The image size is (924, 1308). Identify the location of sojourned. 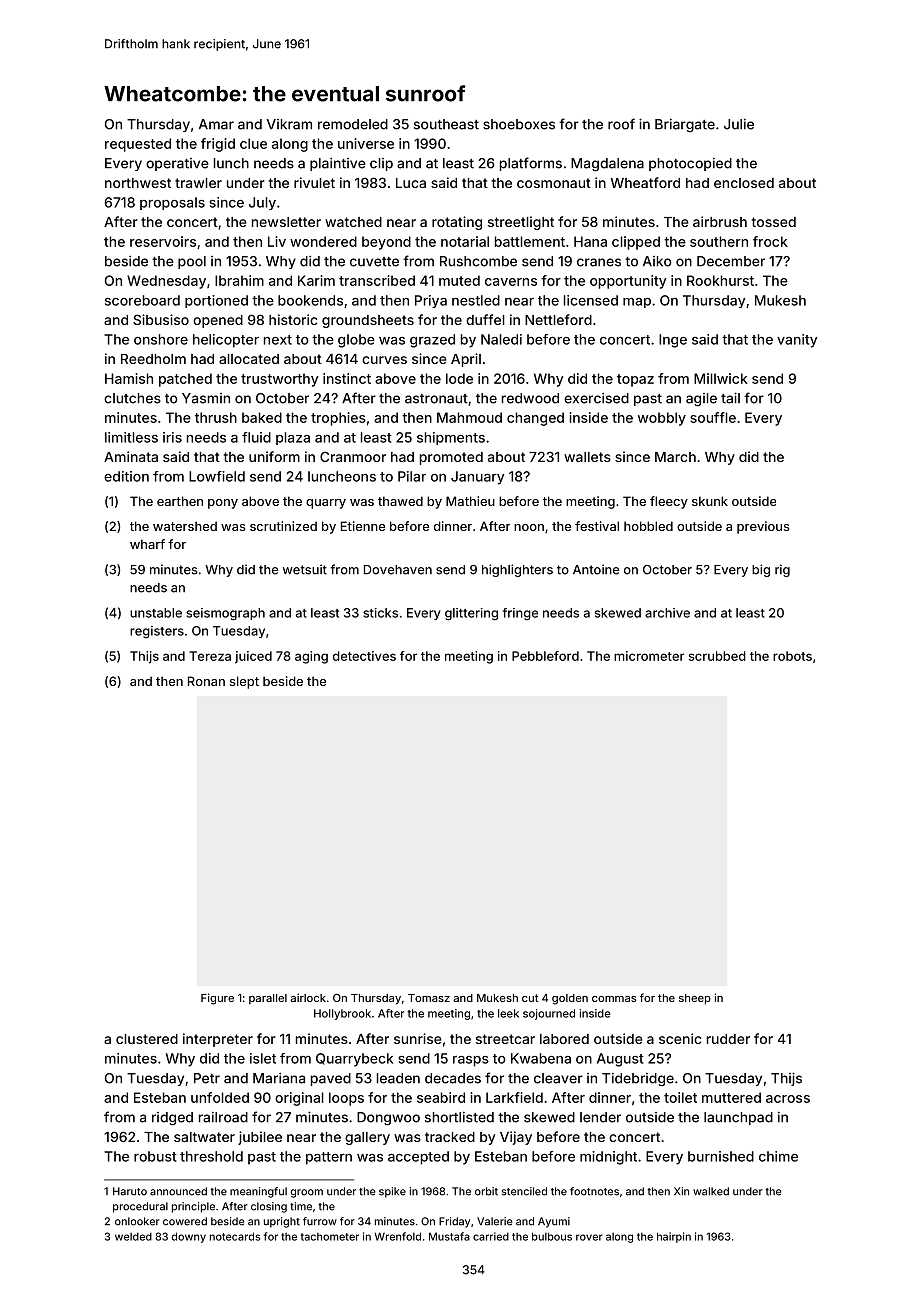
(549, 1014).
